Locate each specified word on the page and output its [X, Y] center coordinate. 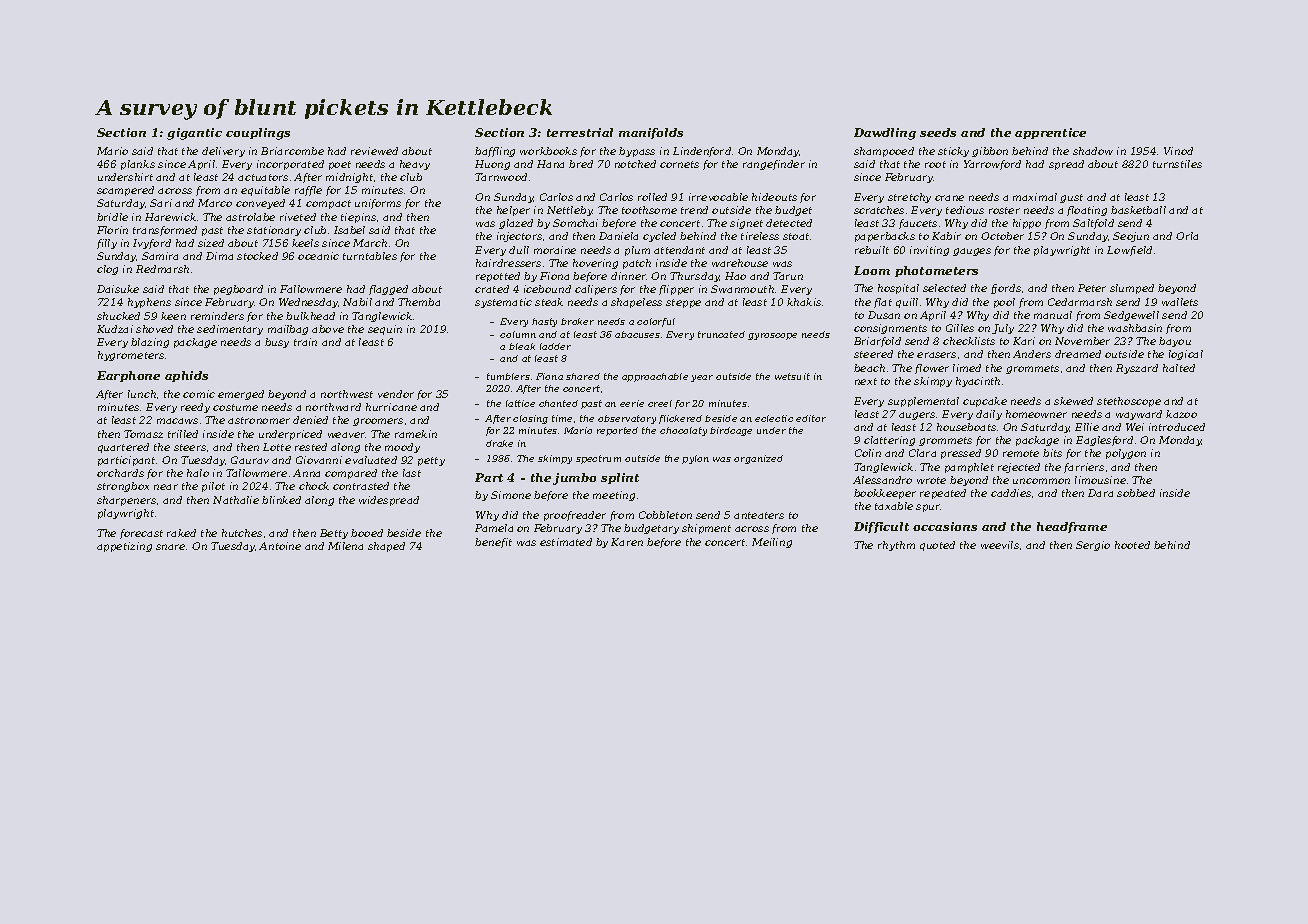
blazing [150, 343]
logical [1186, 355]
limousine [1100, 480]
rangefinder [774, 165]
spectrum [598, 459]
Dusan [884, 315]
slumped [1132, 289]
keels [305, 243]
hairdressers [508, 263]
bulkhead [310, 316]
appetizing [124, 547]
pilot [213, 487]
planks [138, 165]
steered [873, 354]
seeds [938, 132]
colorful [656, 322]
